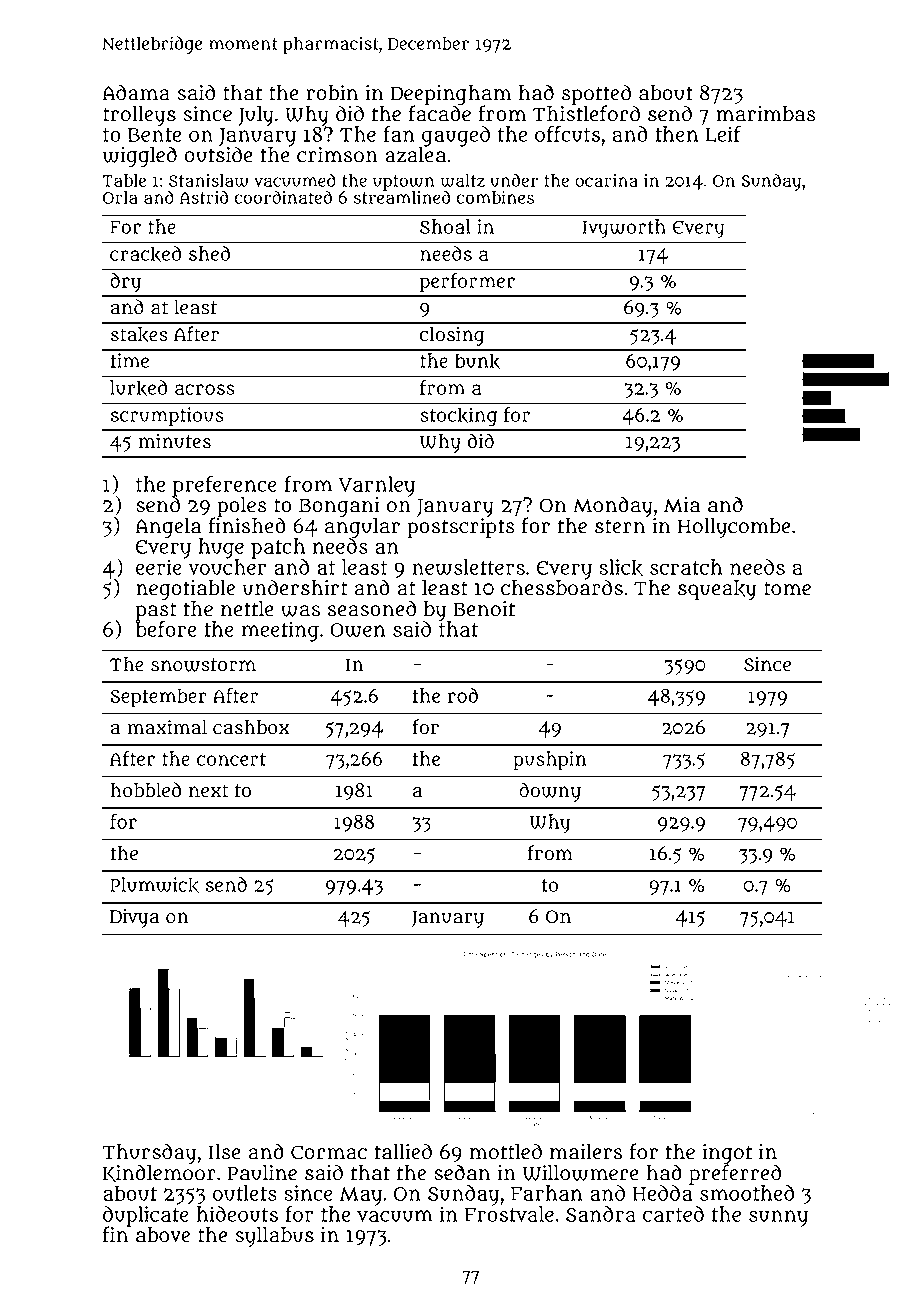 The height and width of the page is (1308, 924). I want to click on Frostvale, so click(509, 1214).
